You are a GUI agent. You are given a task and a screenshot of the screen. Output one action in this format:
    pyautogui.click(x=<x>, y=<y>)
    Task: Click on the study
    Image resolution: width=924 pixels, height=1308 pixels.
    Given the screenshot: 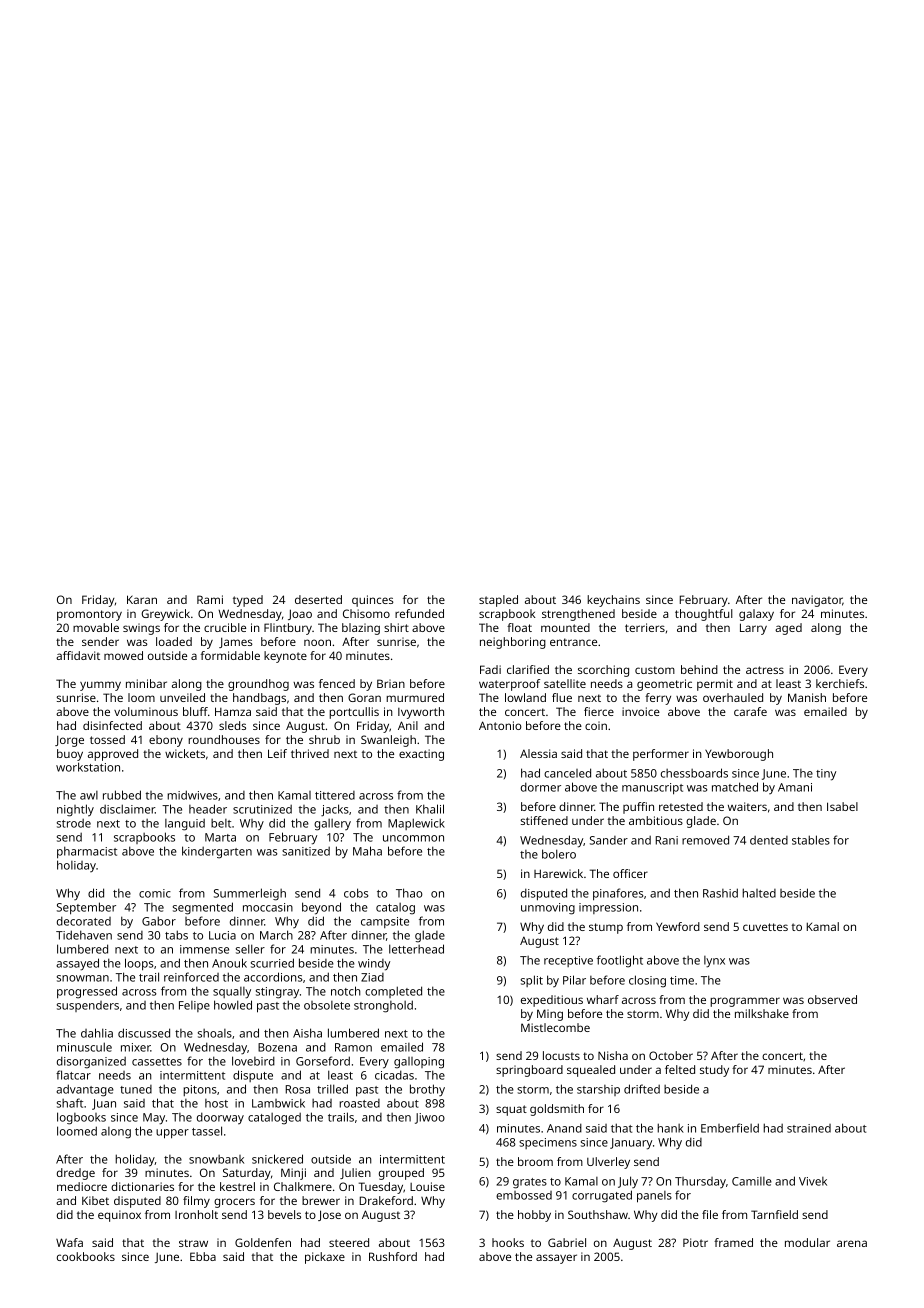 What is the action you would take?
    pyautogui.click(x=714, y=1071)
